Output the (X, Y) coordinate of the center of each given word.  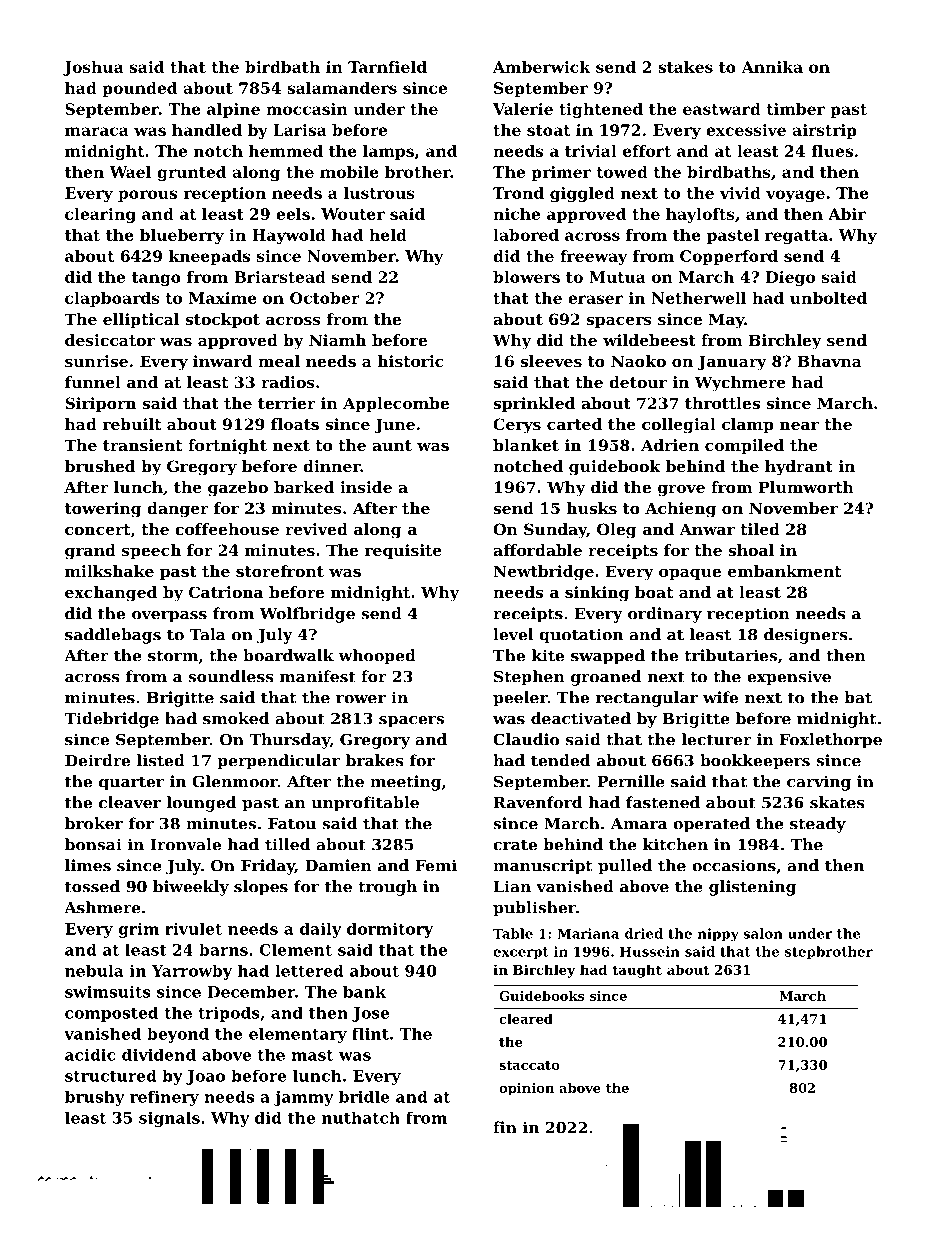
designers (806, 636)
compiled (744, 446)
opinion (526, 1089)
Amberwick (541, 67)
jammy (303, 1098)
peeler (520, 699)
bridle (364, 1097)
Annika (772, 67)
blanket (526, 445)
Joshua (93, 68)
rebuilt (132, 424)
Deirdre (97, 760)
